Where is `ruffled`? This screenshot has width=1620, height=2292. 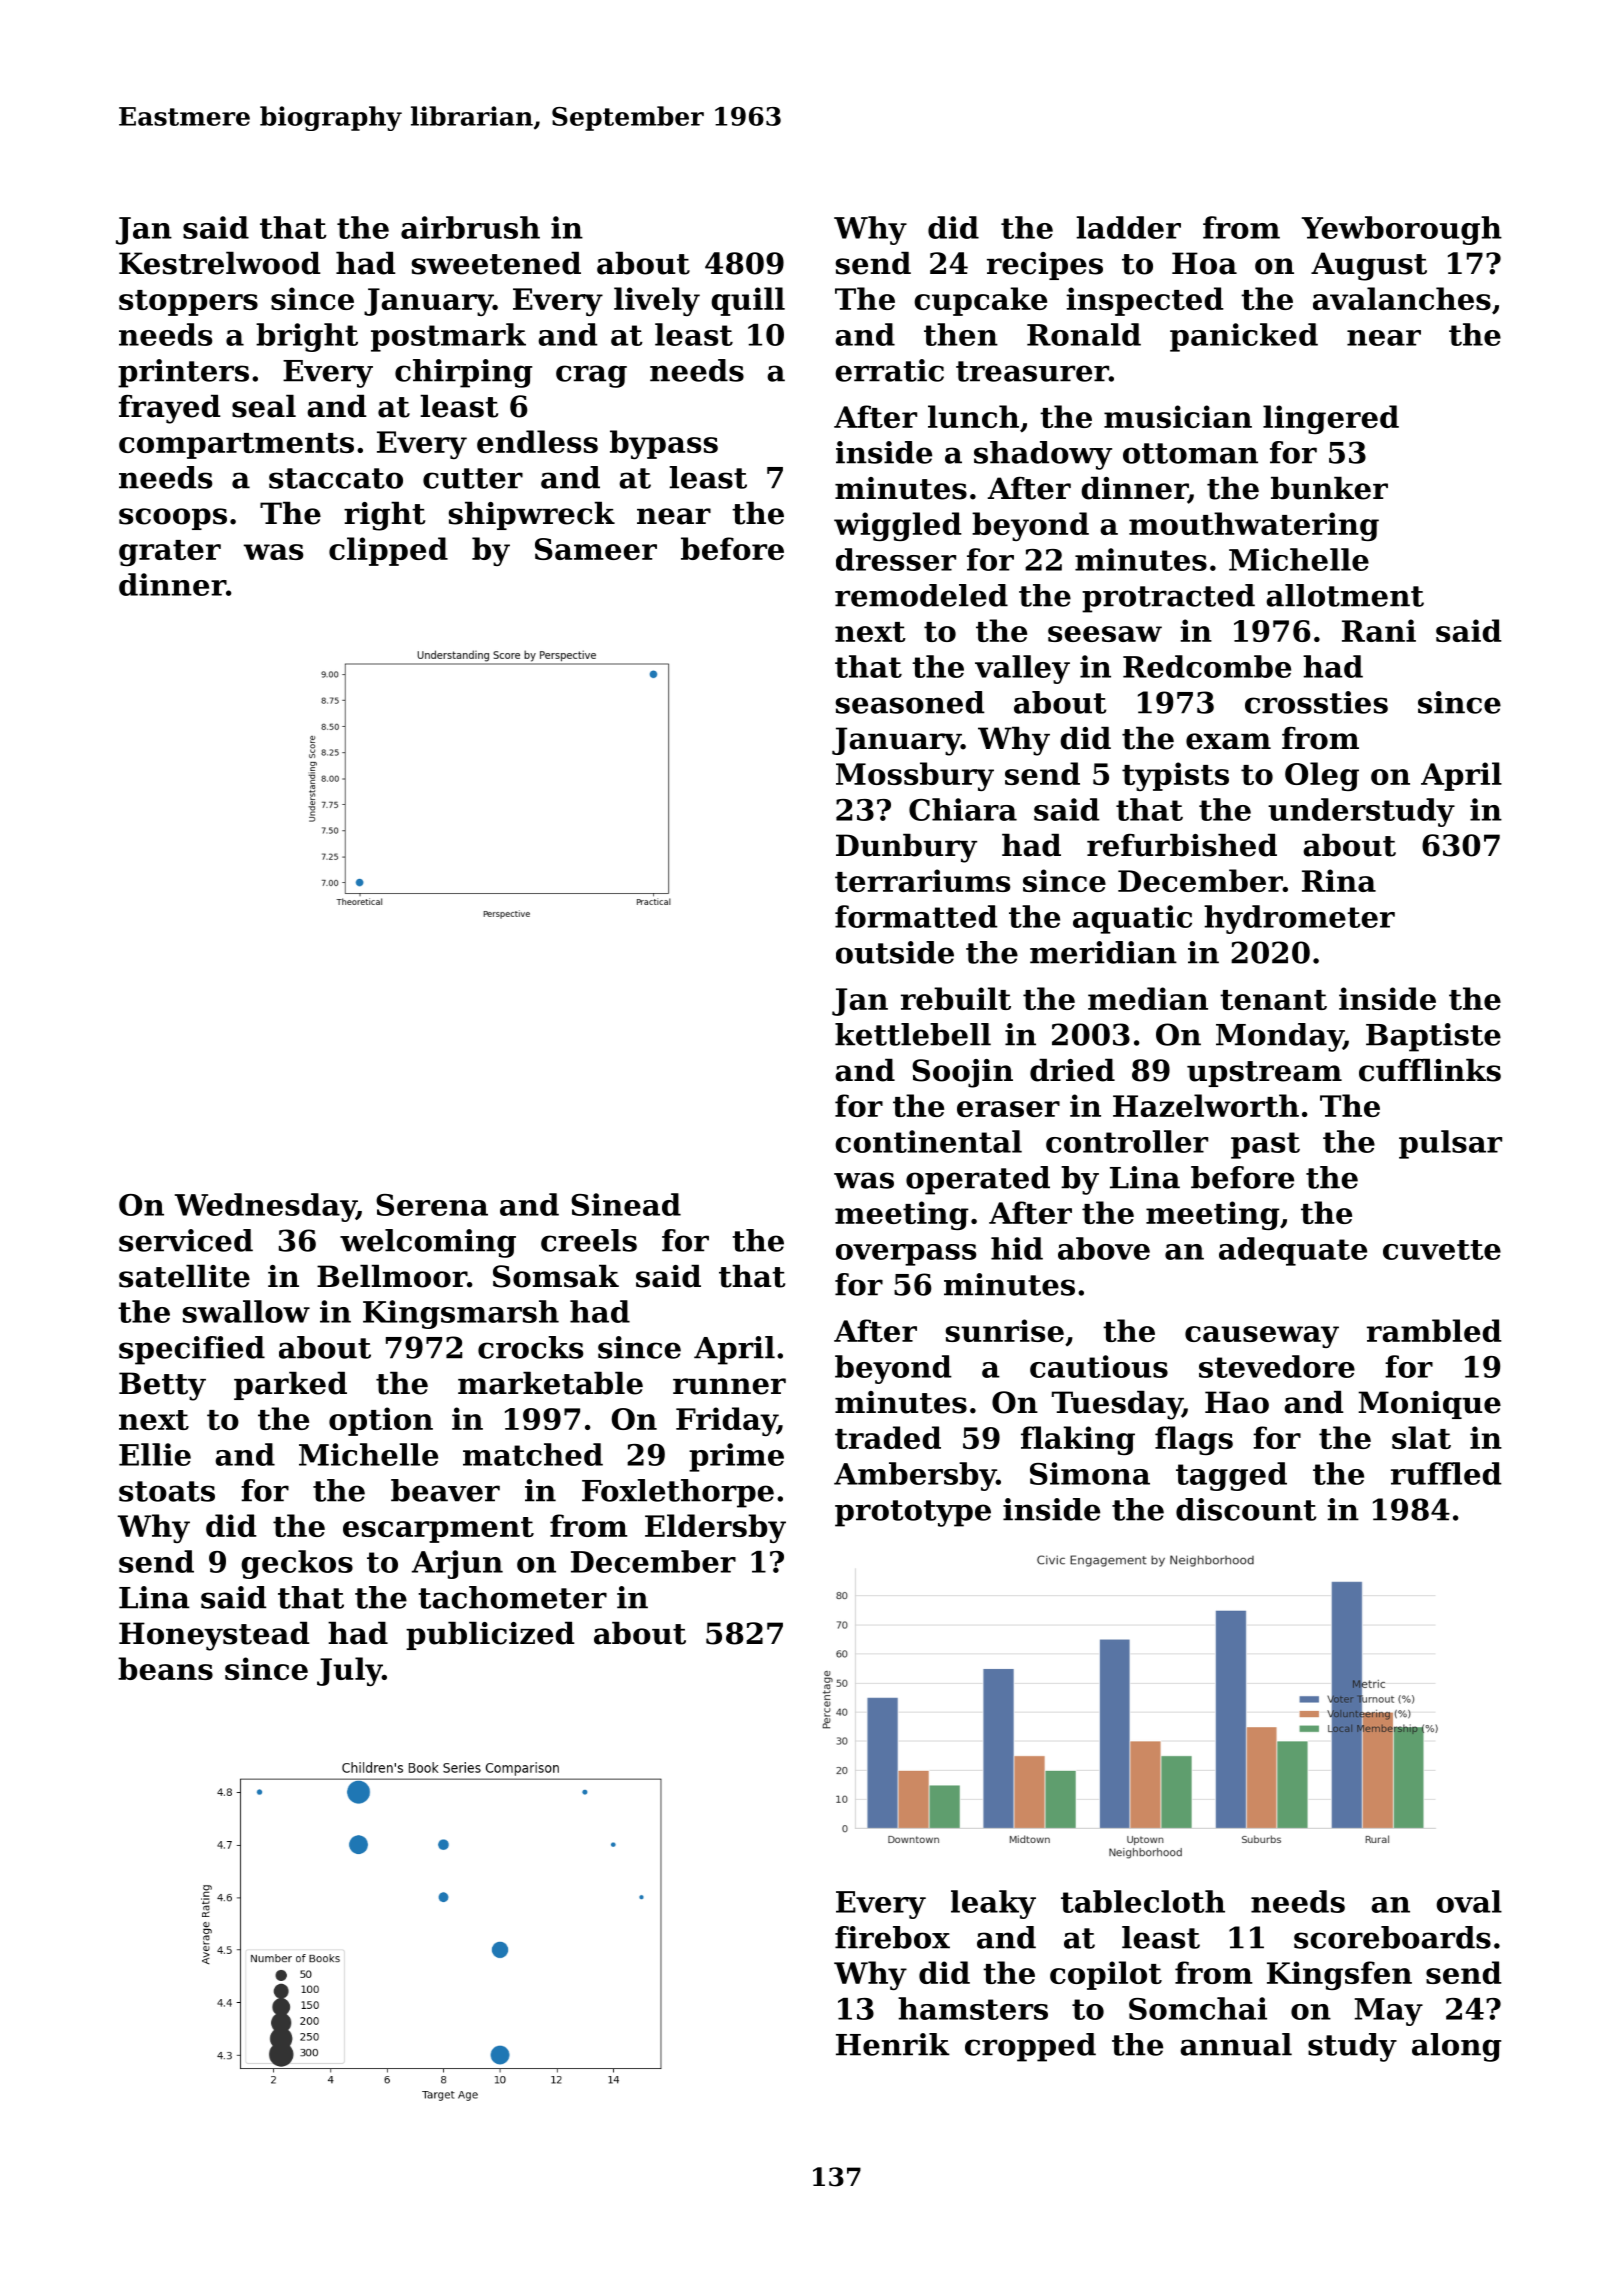 ruffled is located at coordinates (1446, 1473).
